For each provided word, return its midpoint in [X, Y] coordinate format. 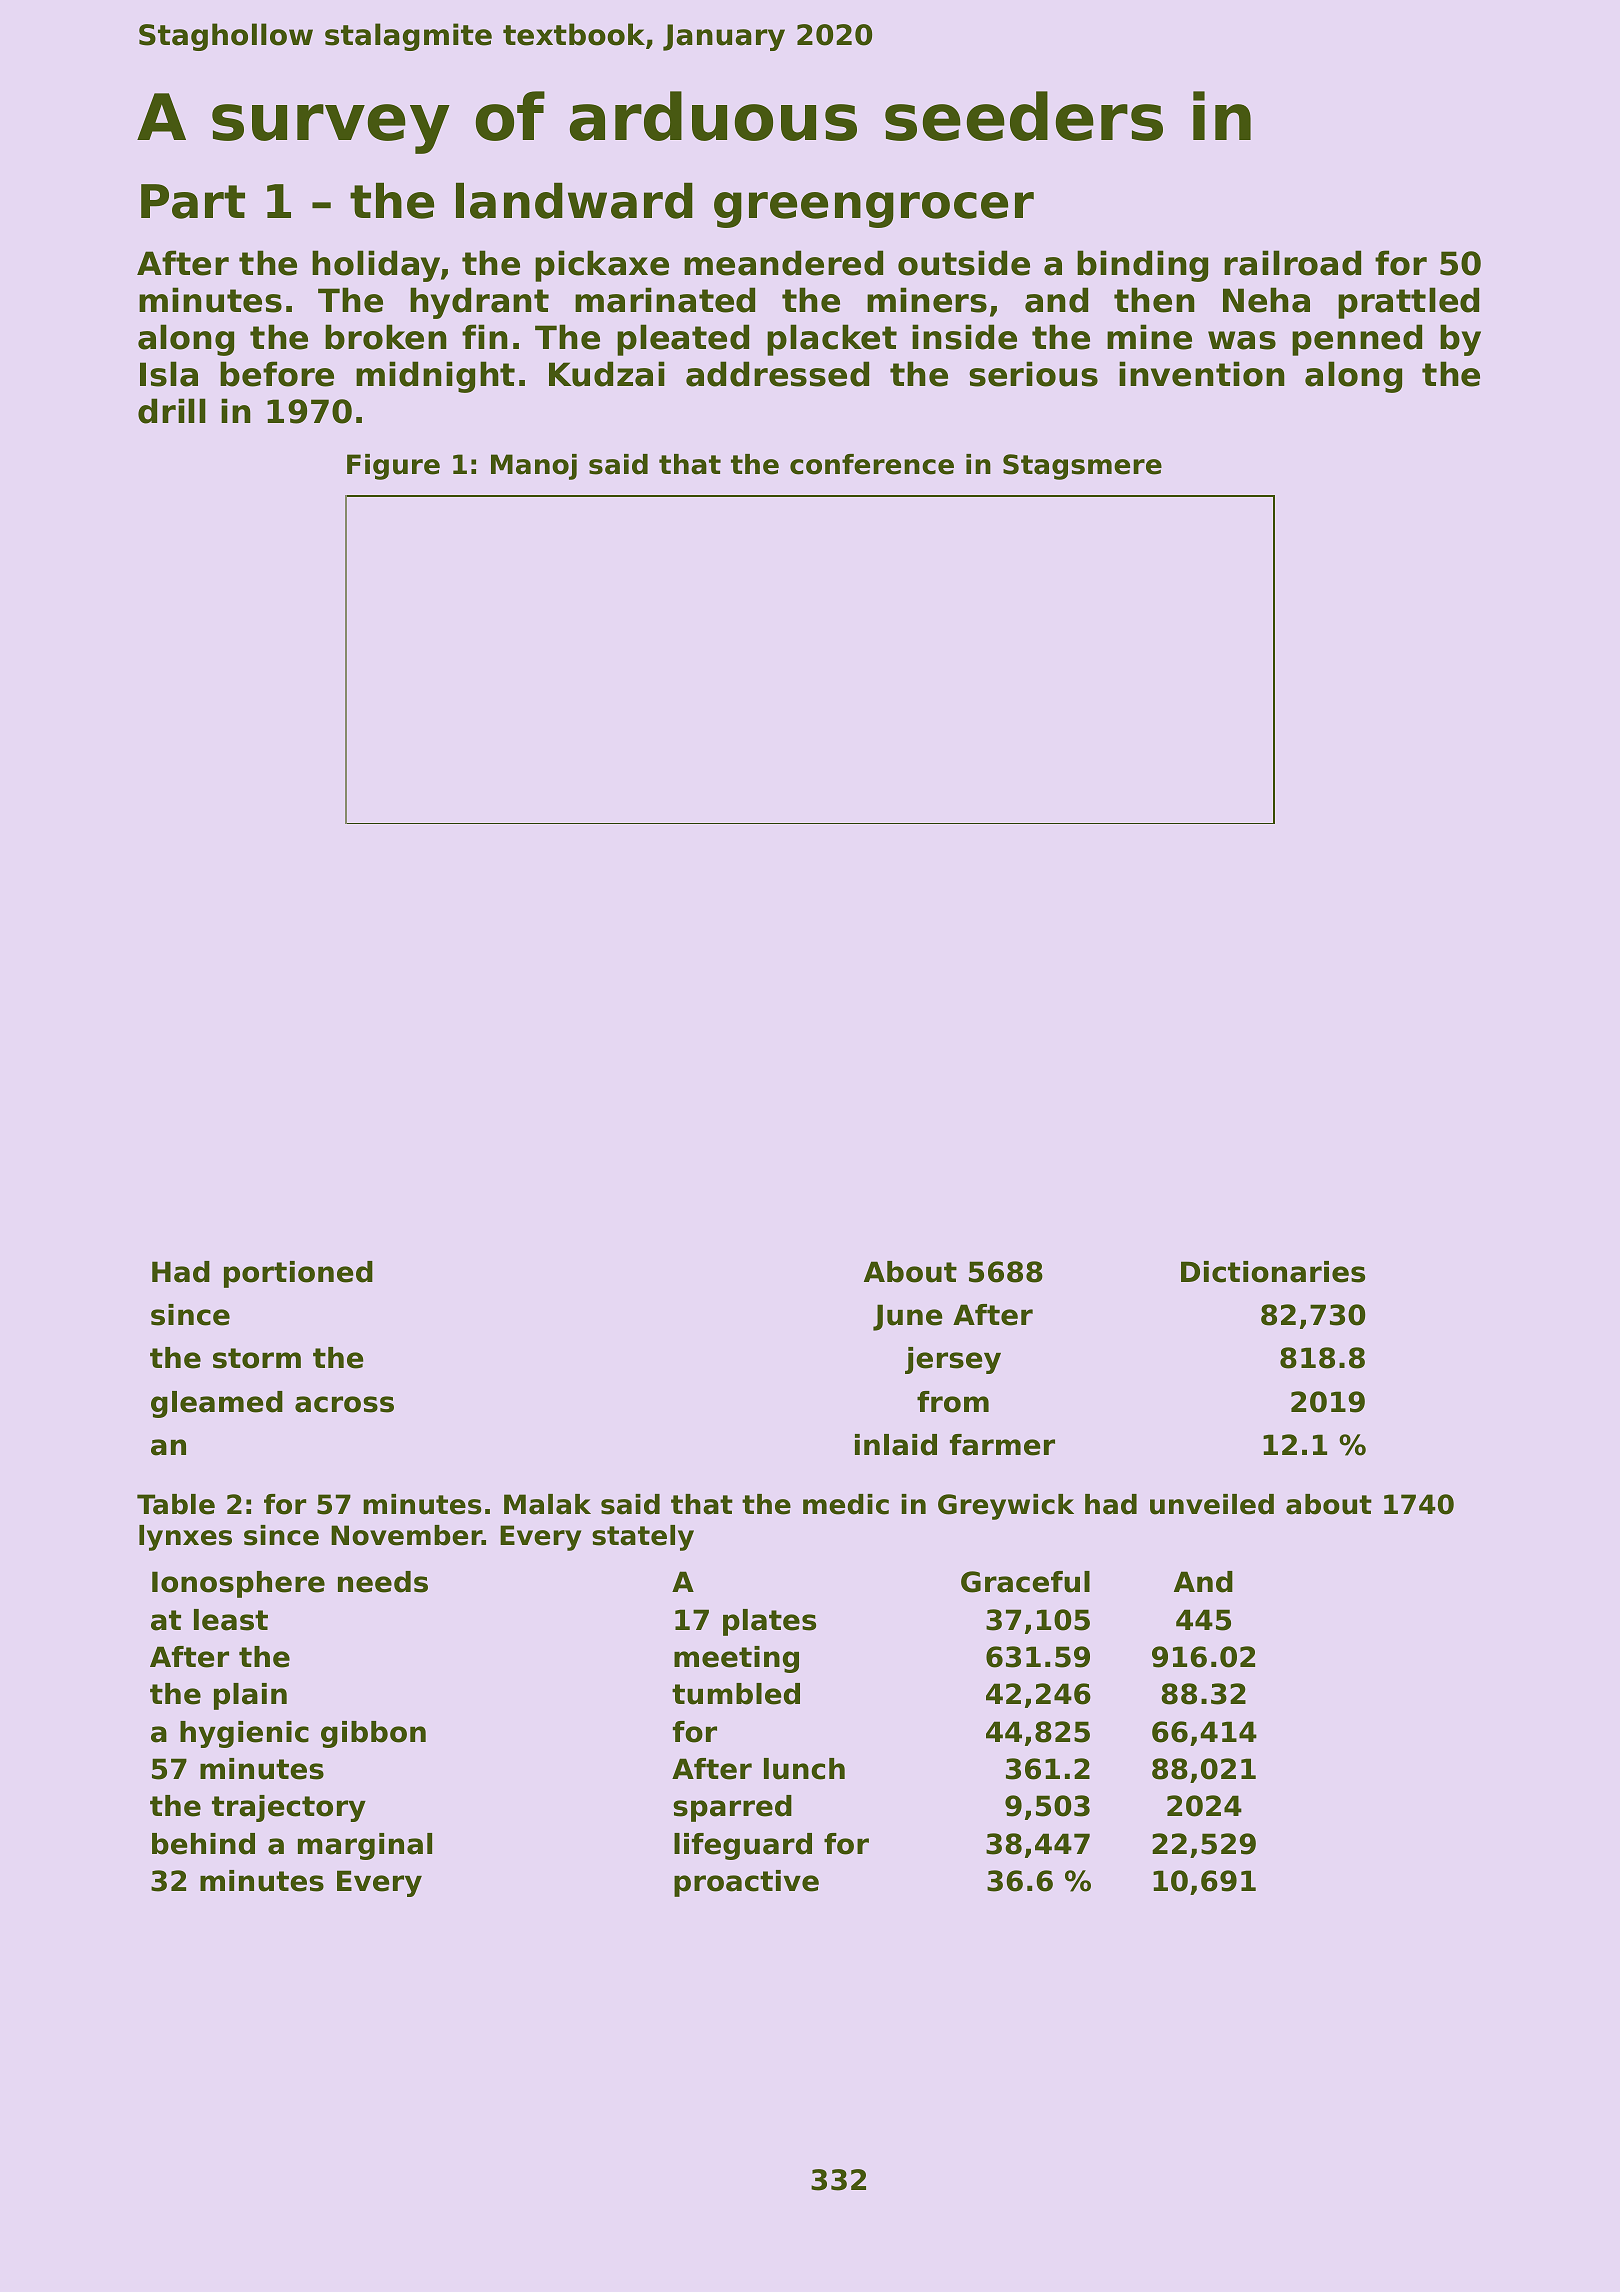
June [908, 1317]
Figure [393, 467]
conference [872, 464]
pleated [683, 340]
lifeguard [743, 1846]
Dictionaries [1273, 1272]
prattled [1408, 303]
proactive [746, 1883]
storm [257, 1358]
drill [172, 411]
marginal [365, 1846]
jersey [953, 1360]
